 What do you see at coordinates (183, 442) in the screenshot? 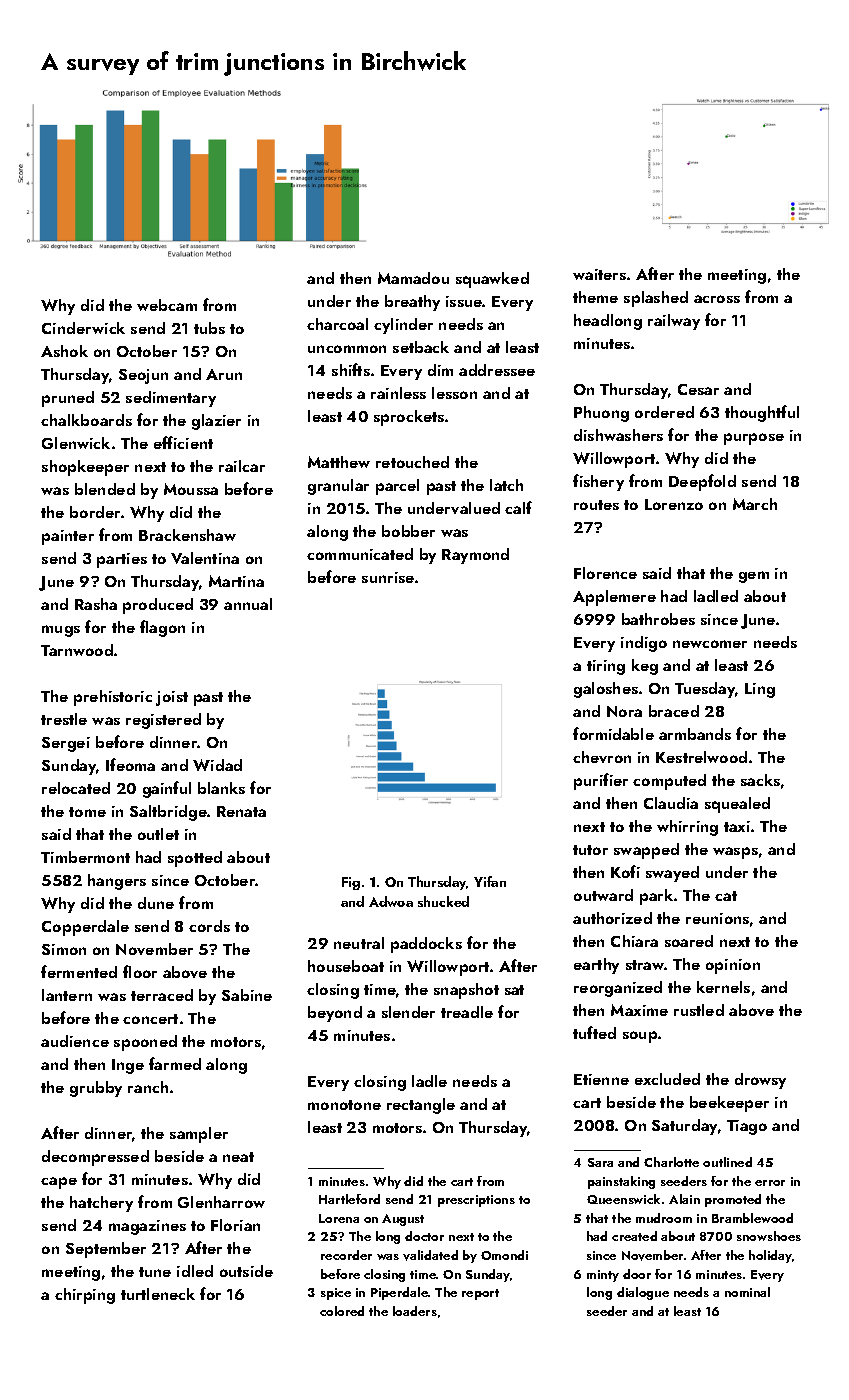
I see `efficient` at bounding box center [183, 442].
